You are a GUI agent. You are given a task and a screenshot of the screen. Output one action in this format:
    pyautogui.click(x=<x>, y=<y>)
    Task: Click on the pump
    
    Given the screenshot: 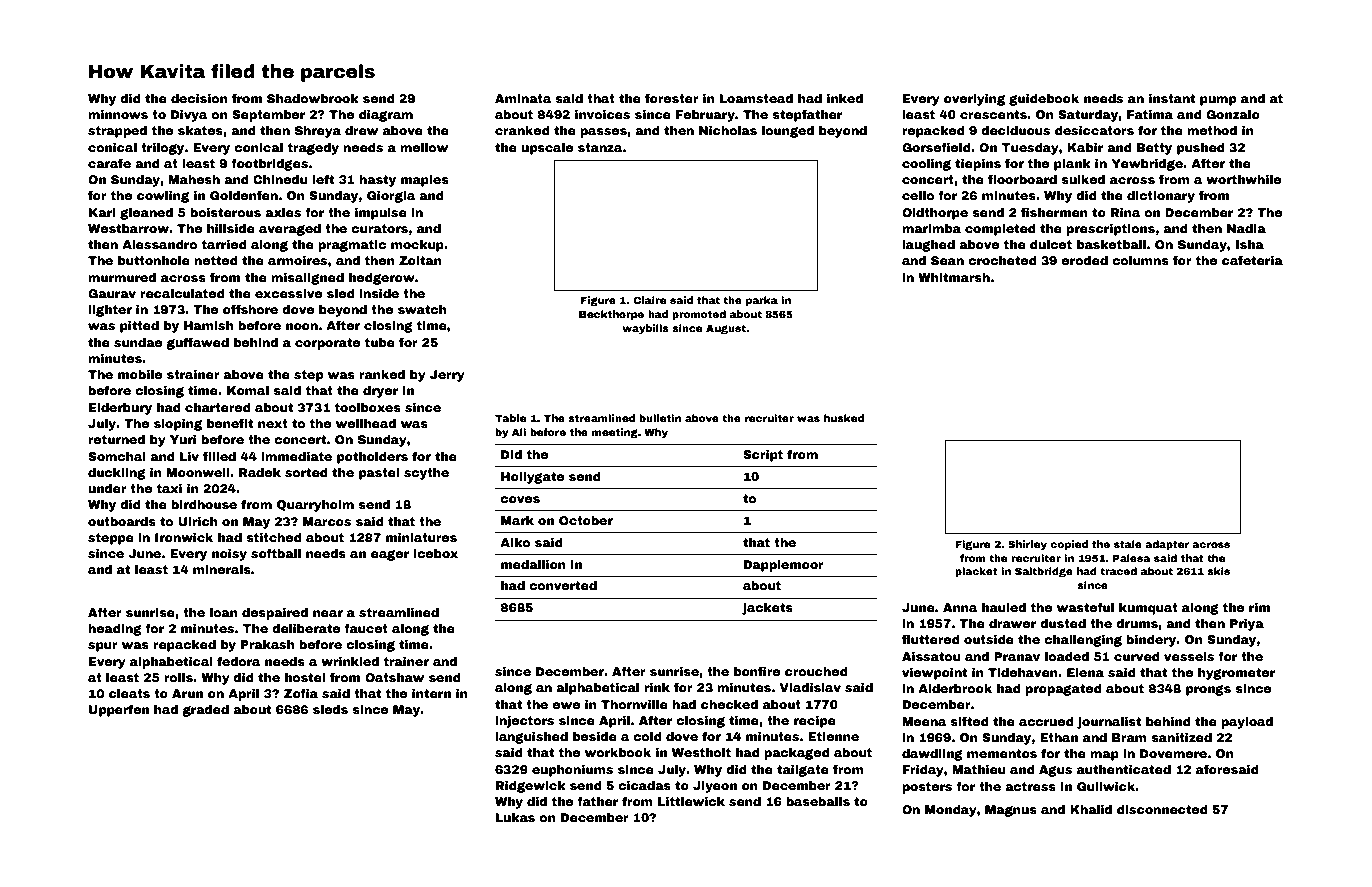 What is the action you would take?
    pyautogui.click(x=1218, y=101)
